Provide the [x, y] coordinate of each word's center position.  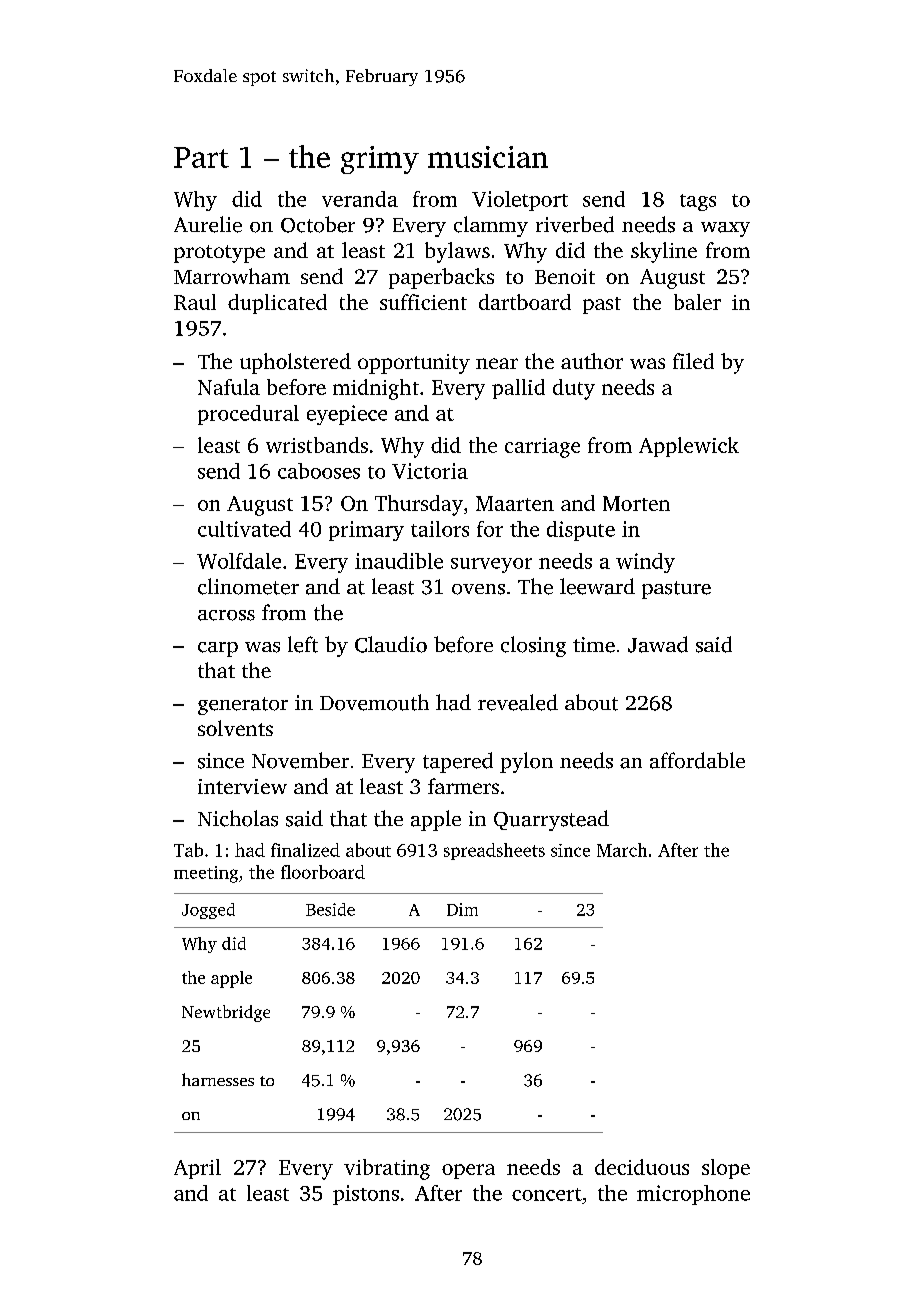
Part [201, 157]
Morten [636, 503]
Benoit [565, 276]
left [303, 644]
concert [547, 1194]
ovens [478, 589]
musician [488, 157]
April [197, 1169]
